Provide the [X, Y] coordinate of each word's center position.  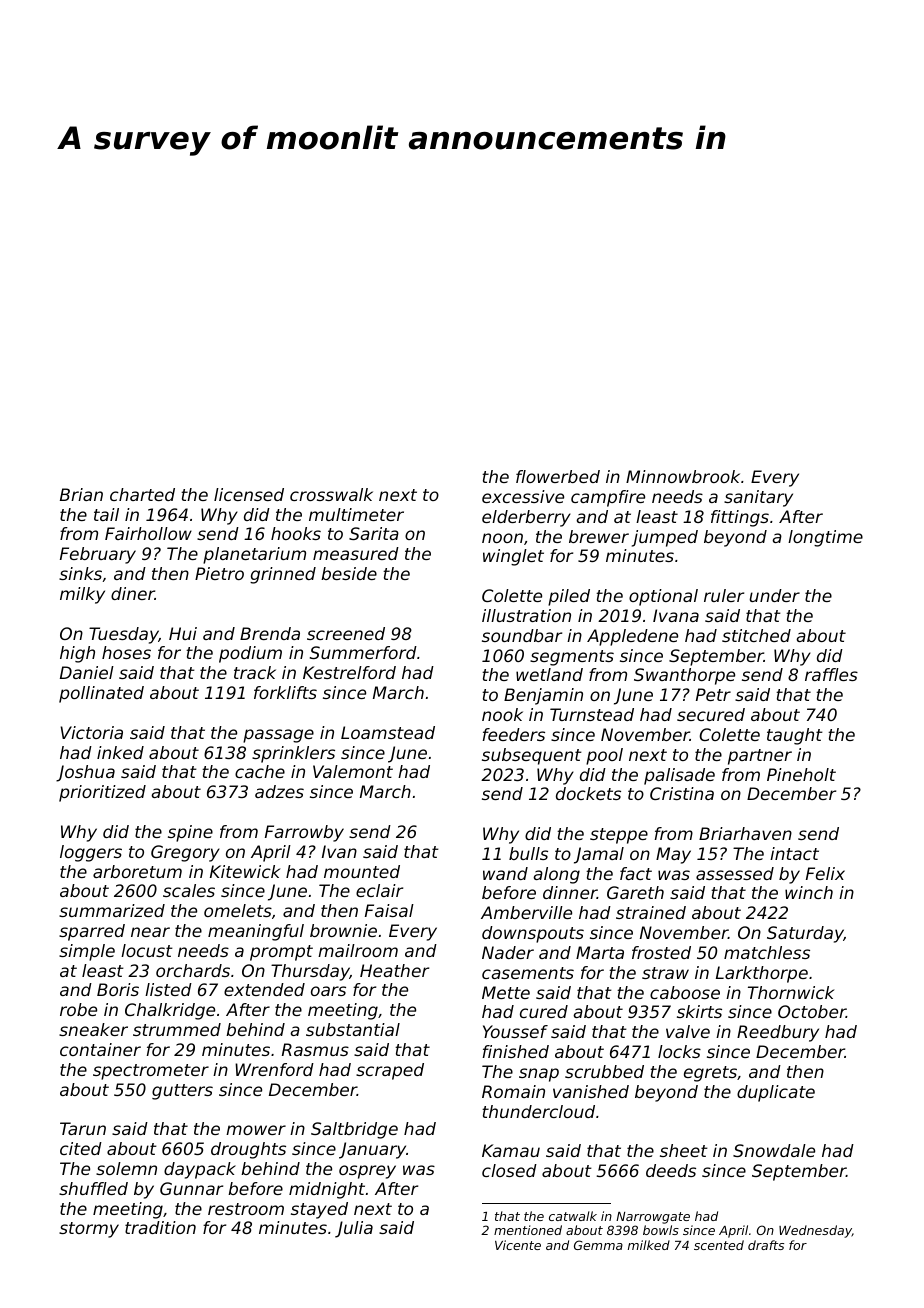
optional [663, 597]
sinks [80, 573]
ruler [724, 595]
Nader [508, 952]
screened [346, 633]
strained [651, 912]
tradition [160, 1227]
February [98, 555]
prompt [281, 953]
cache [260, 771]
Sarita [374, 533]
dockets [588, 793]
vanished [591, 1091]
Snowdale [774, 1150]
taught [795, 736]
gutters [182, 1092]
